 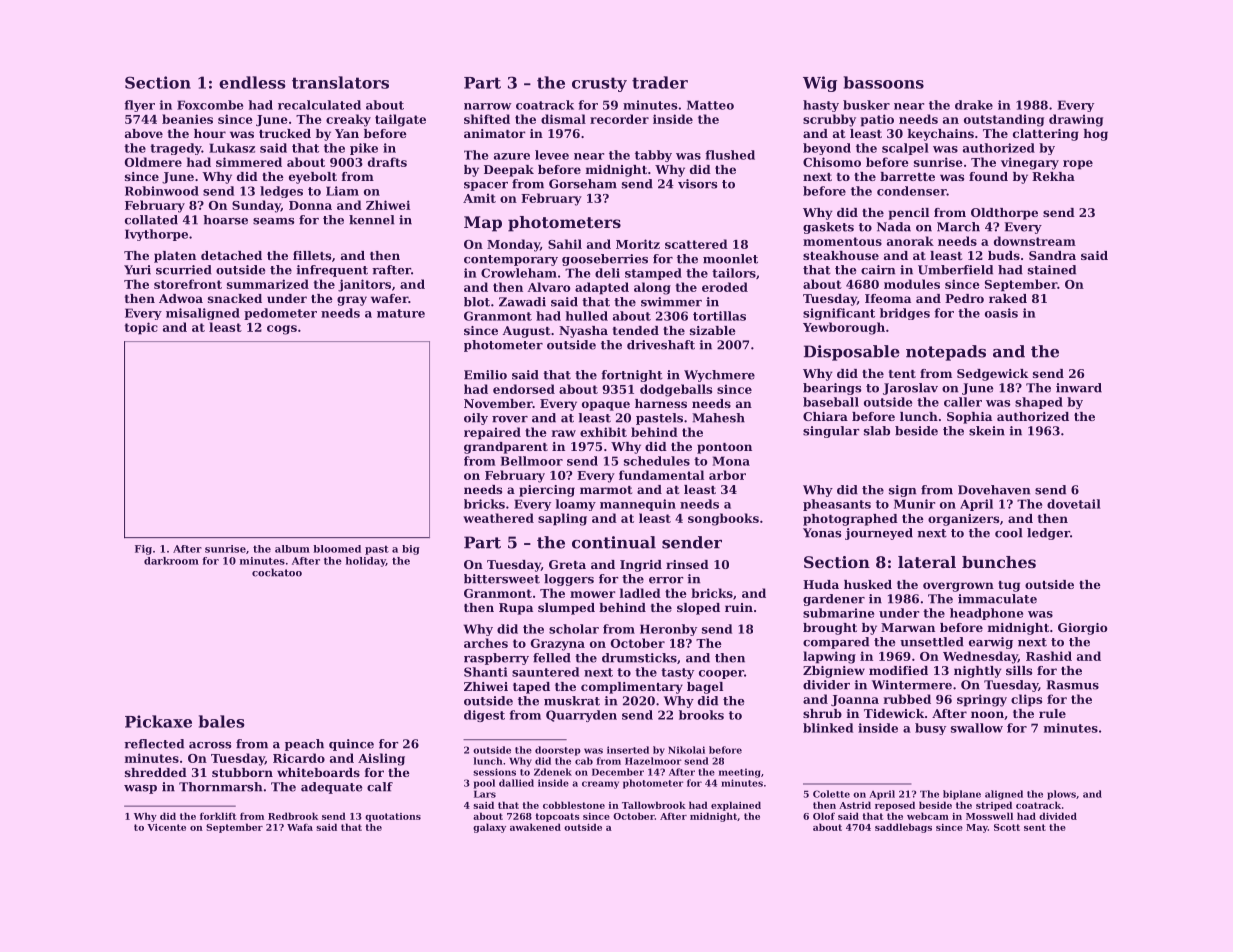 What do you see at coordinates (727, 475) in the image?
I see `arbor` at bounding box center [727, 475].
